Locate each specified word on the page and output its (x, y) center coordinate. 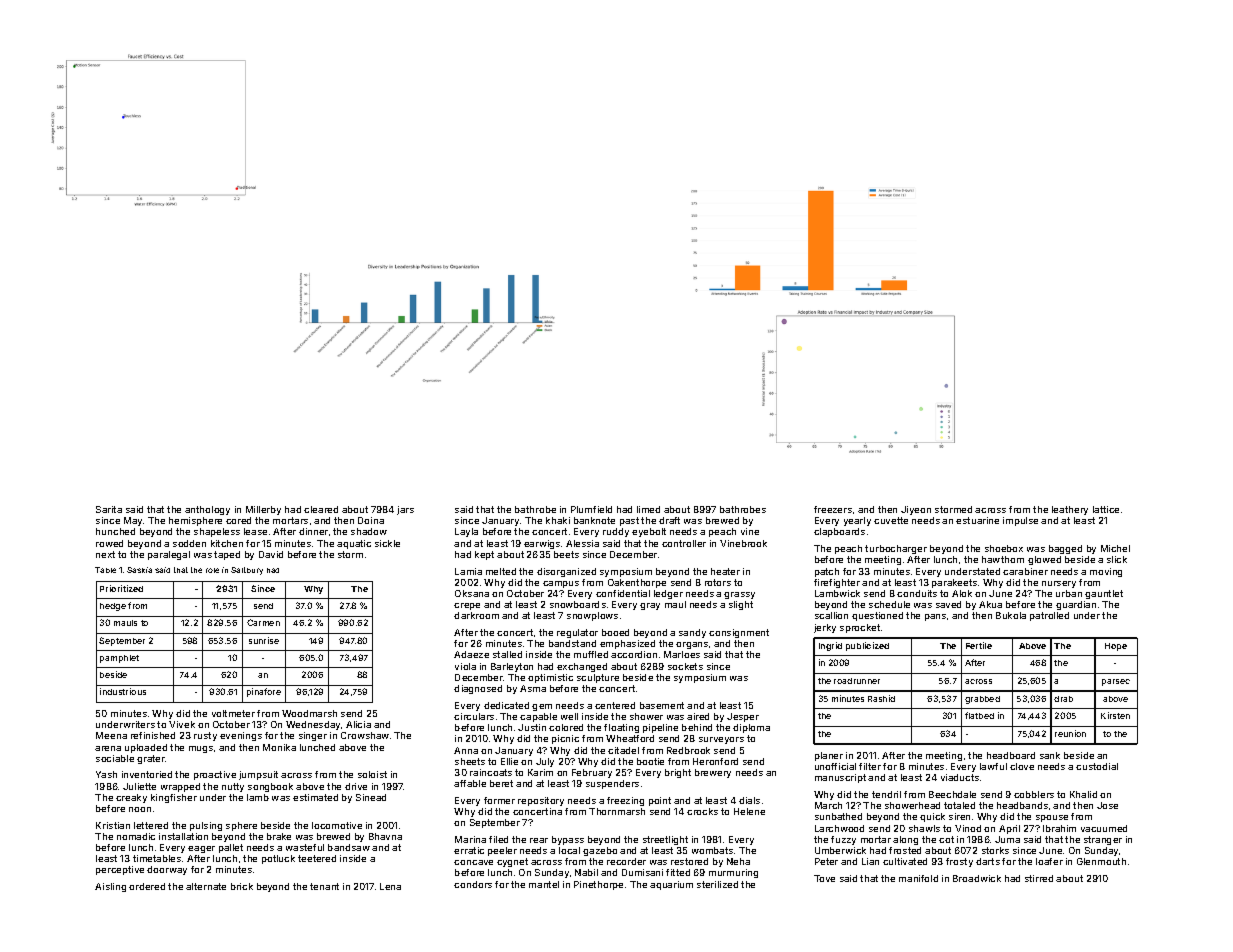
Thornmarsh (617, 811)
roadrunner (857, 681)
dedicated (506, 705)
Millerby (263, 510)
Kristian (113, 825)
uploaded (146, 748)
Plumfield (591, 509)
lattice (1106, 509)
